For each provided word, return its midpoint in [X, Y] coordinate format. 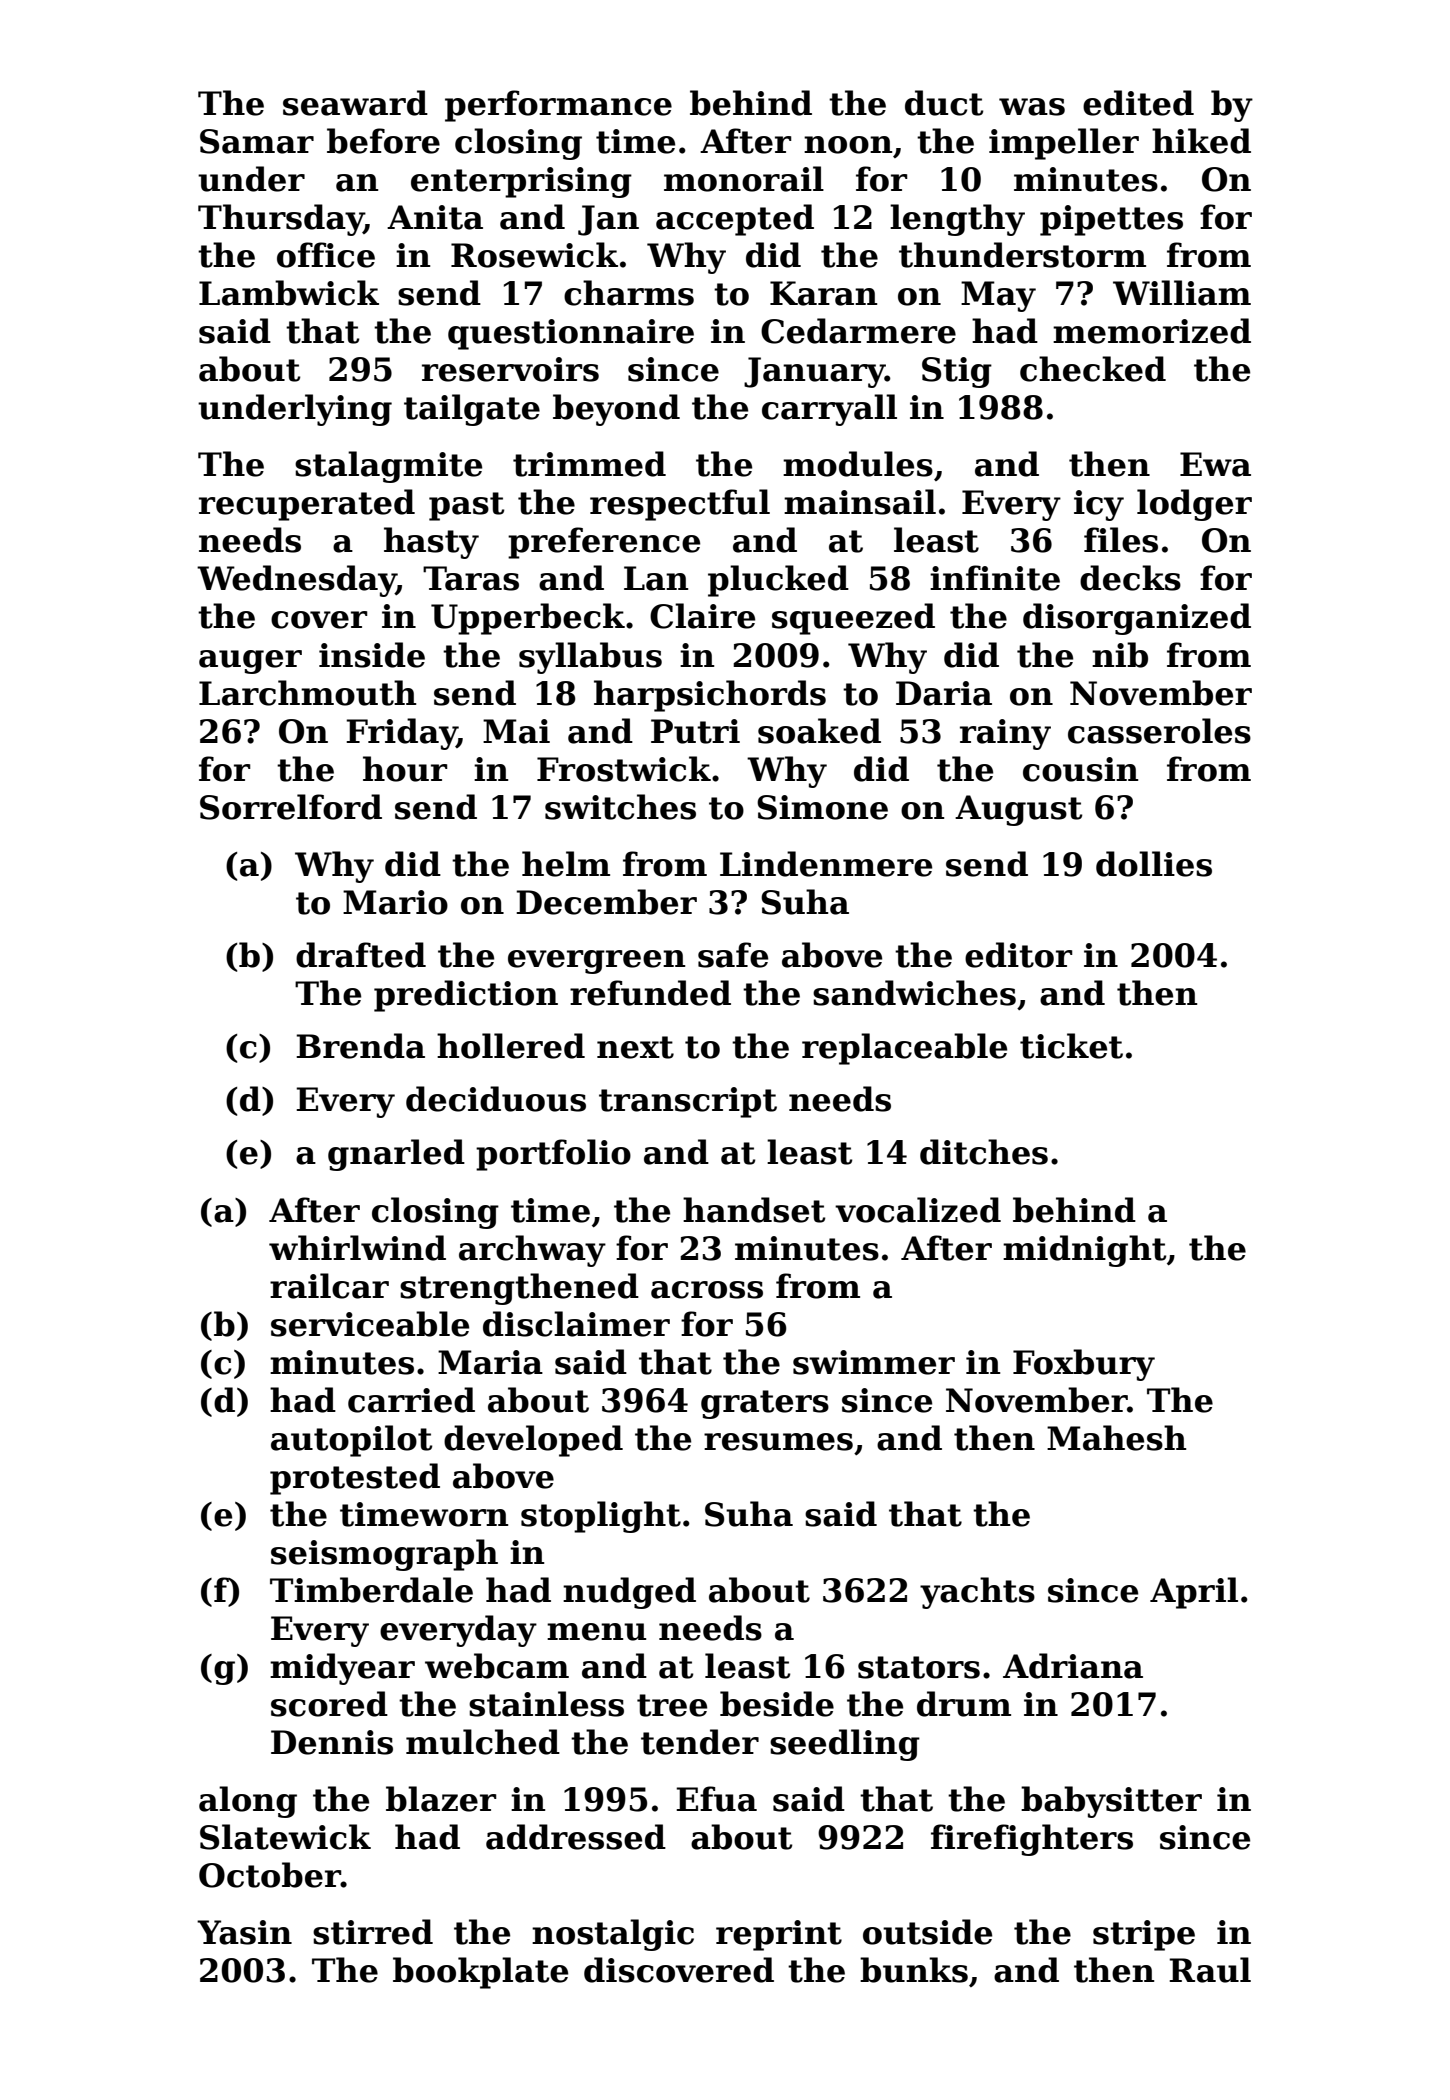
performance [558, 106]
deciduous [496, 1099]
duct [944, 103]
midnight [1084, 1251]
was [1032, 107]
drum [964, 1704]
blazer [441, 1799]
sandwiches [914, 993]
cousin [1080, 769]
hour [405, 769]
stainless [546, 1704]
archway [532, 1251]
